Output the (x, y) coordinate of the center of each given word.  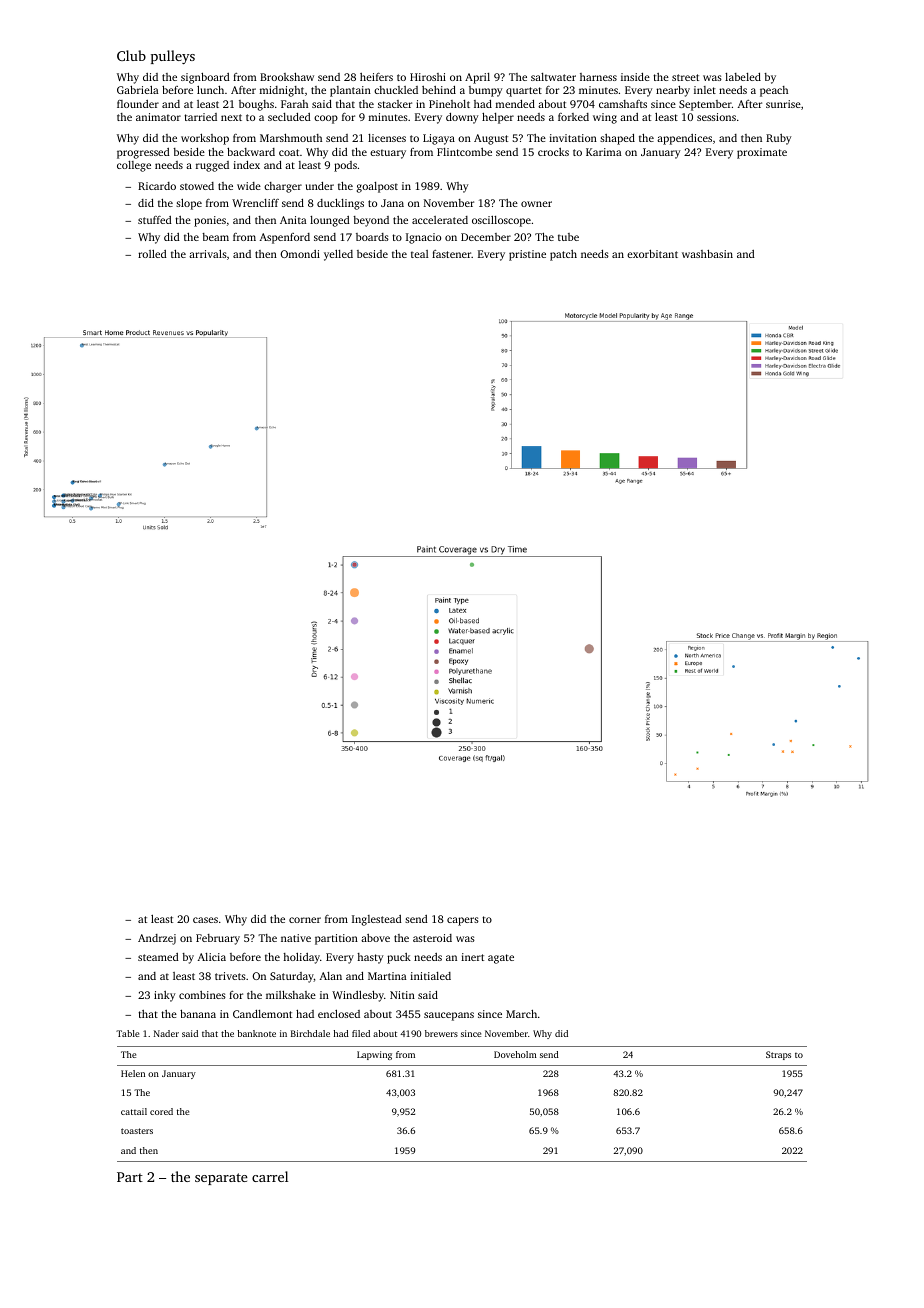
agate (501, 959)
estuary (388, 154)
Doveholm (515, 1054)
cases (205, 920)
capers (463, 921)
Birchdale (310, 1033)
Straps (778, 1055)
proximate (762, 153)
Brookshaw (287, 77)
